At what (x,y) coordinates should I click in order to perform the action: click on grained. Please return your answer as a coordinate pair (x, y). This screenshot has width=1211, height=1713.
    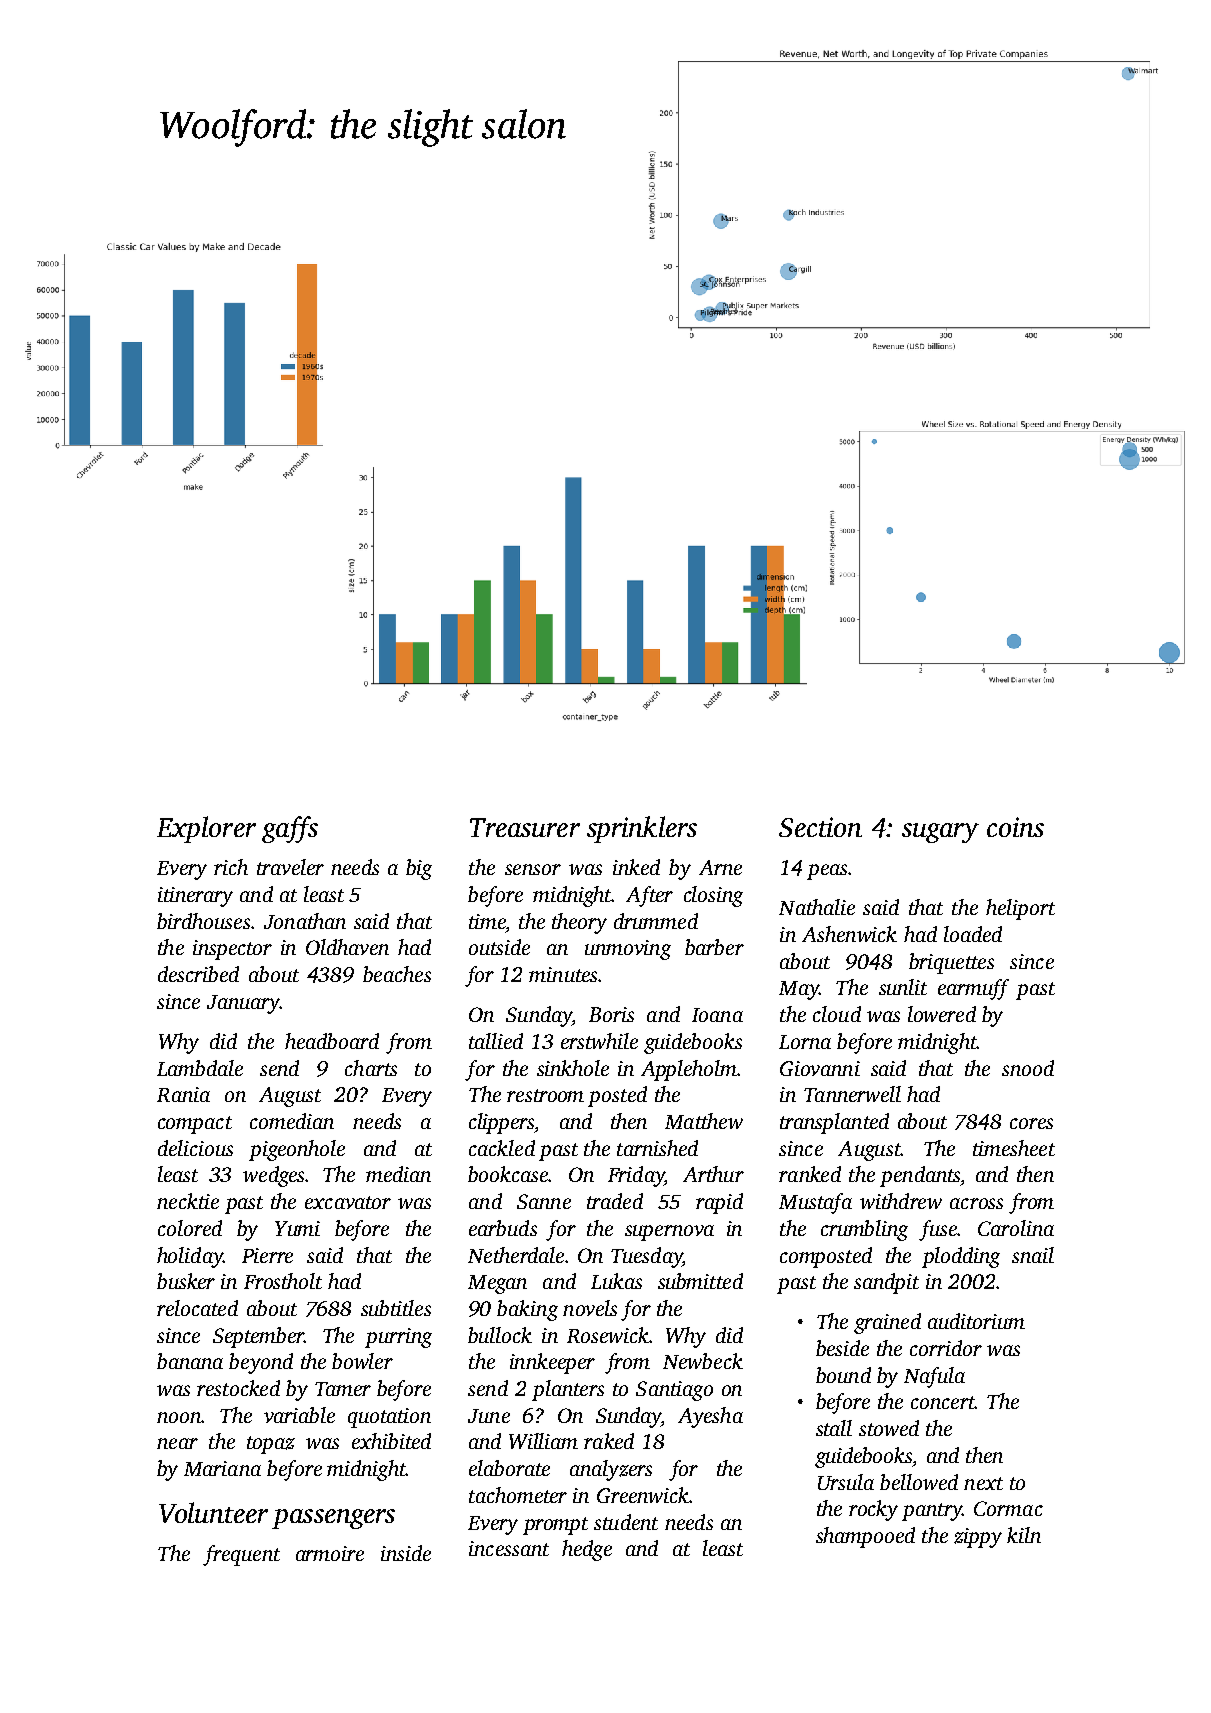
    Looking at the image, I should click on (887, 1323).
